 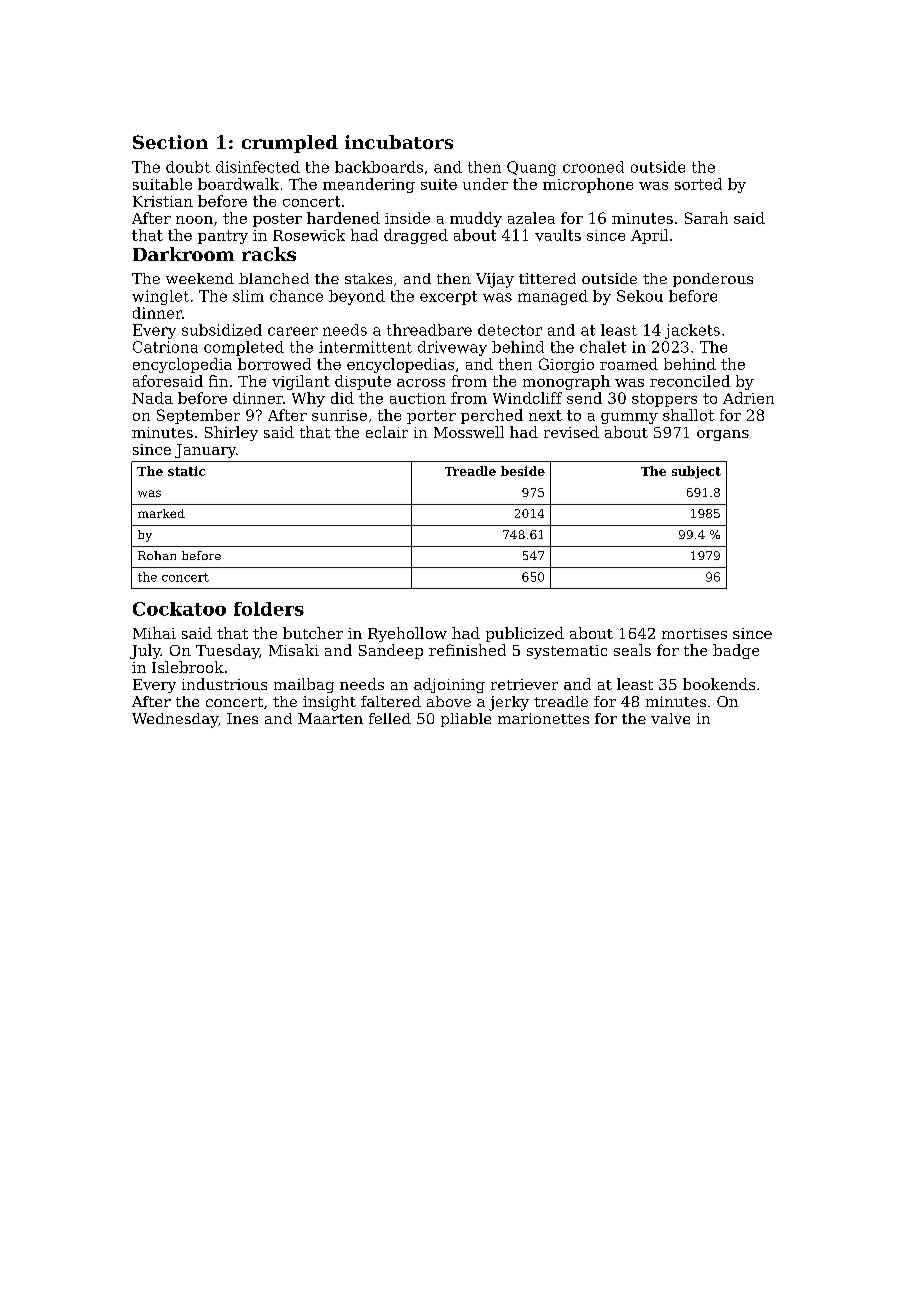 What do you see at coordinates (161, 513) in the image?
I see `marked` at bounding box center [161, 513].
